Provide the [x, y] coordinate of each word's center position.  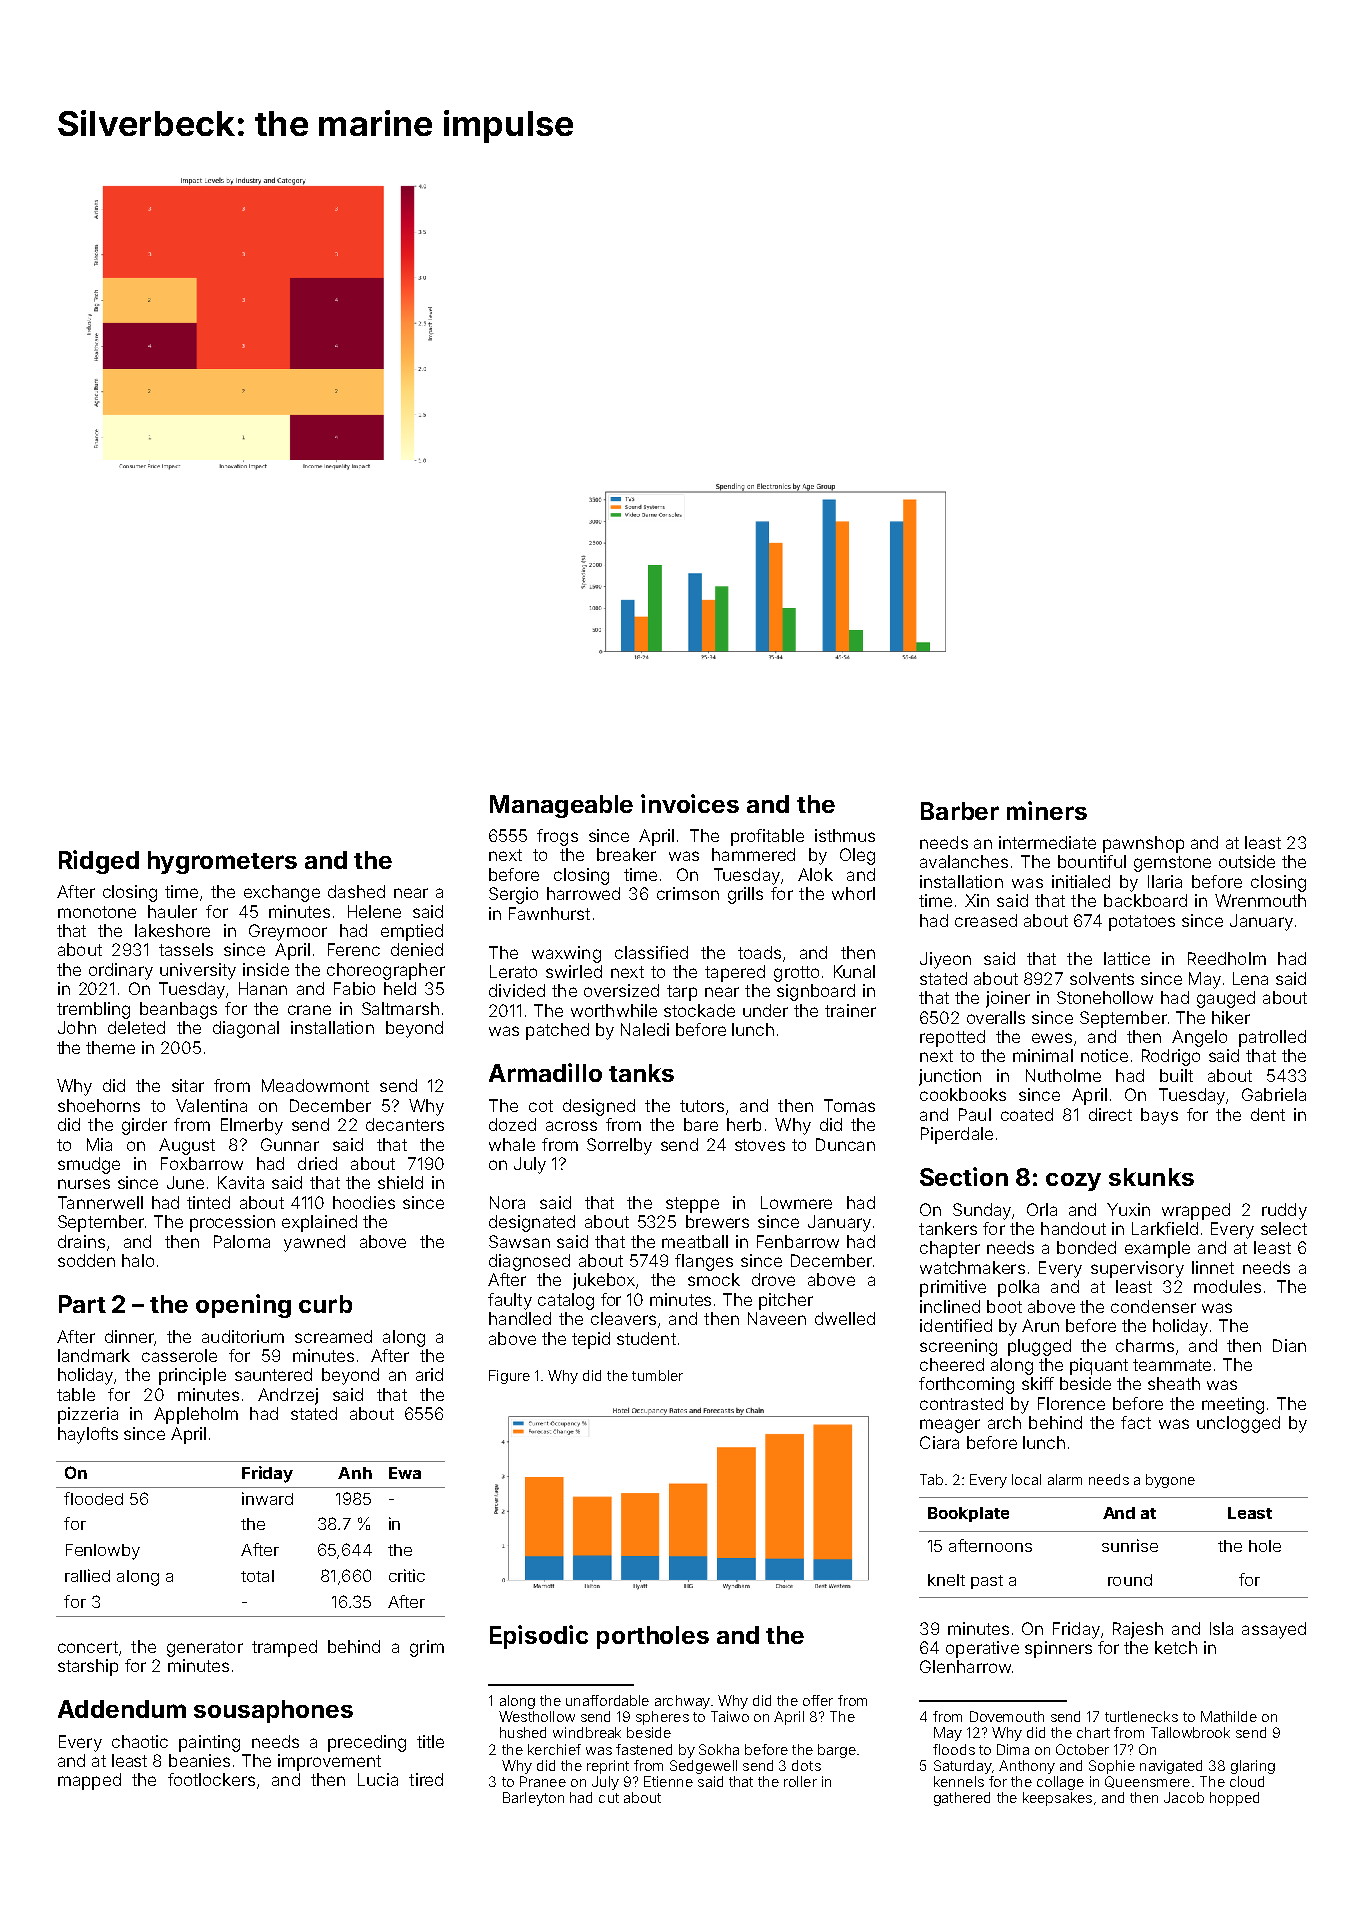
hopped [1234, 1799]
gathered [962, 1799]
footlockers [211, 1779]
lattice [1127, 958]
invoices [690, 803]
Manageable [561, 806]
